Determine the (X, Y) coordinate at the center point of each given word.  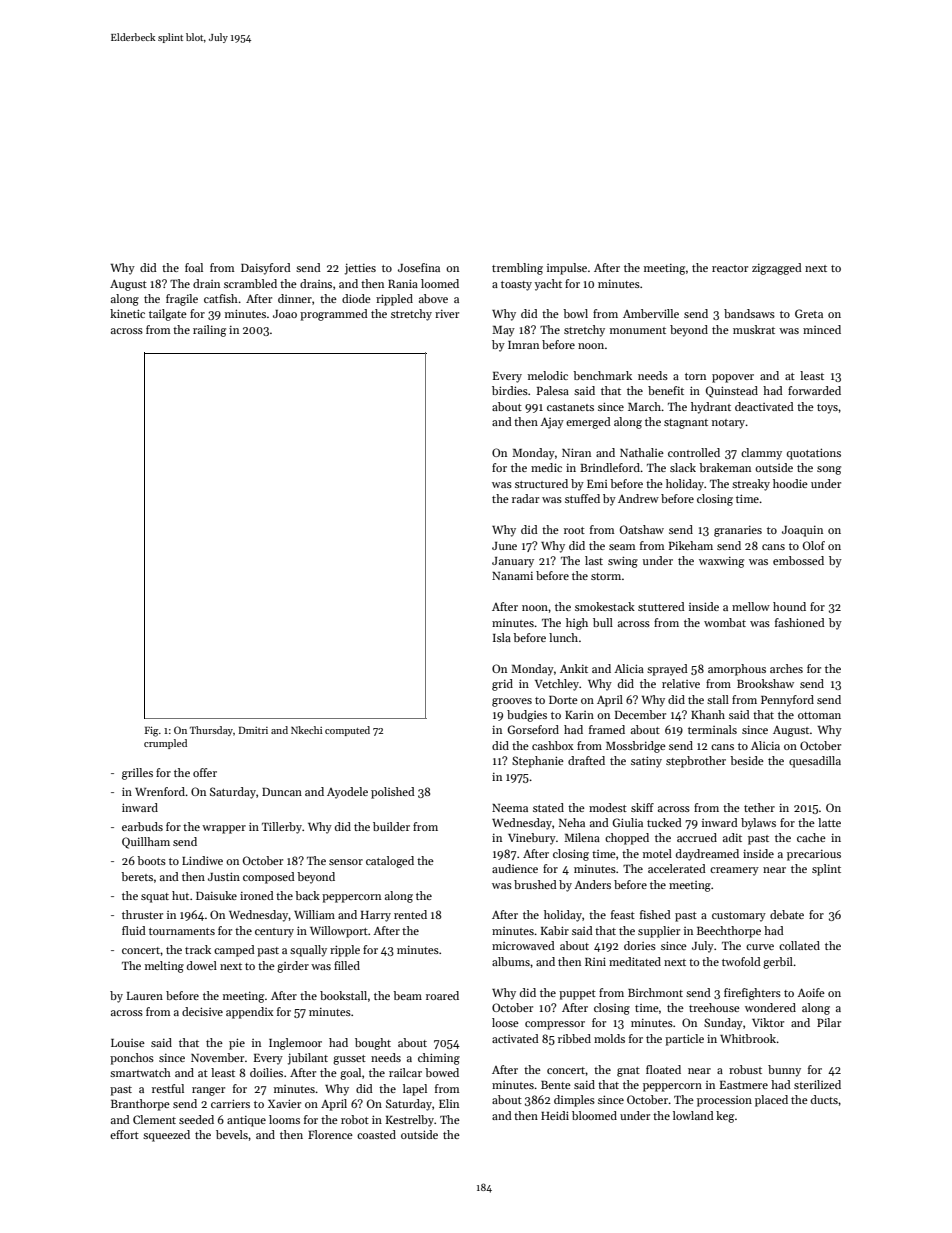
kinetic (127, 313)
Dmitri (253, 730)
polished (393, 793)
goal (350, 1074)
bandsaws (749, 313)
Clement (154, 1119)
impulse (567, 269)
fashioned (800, 622)
